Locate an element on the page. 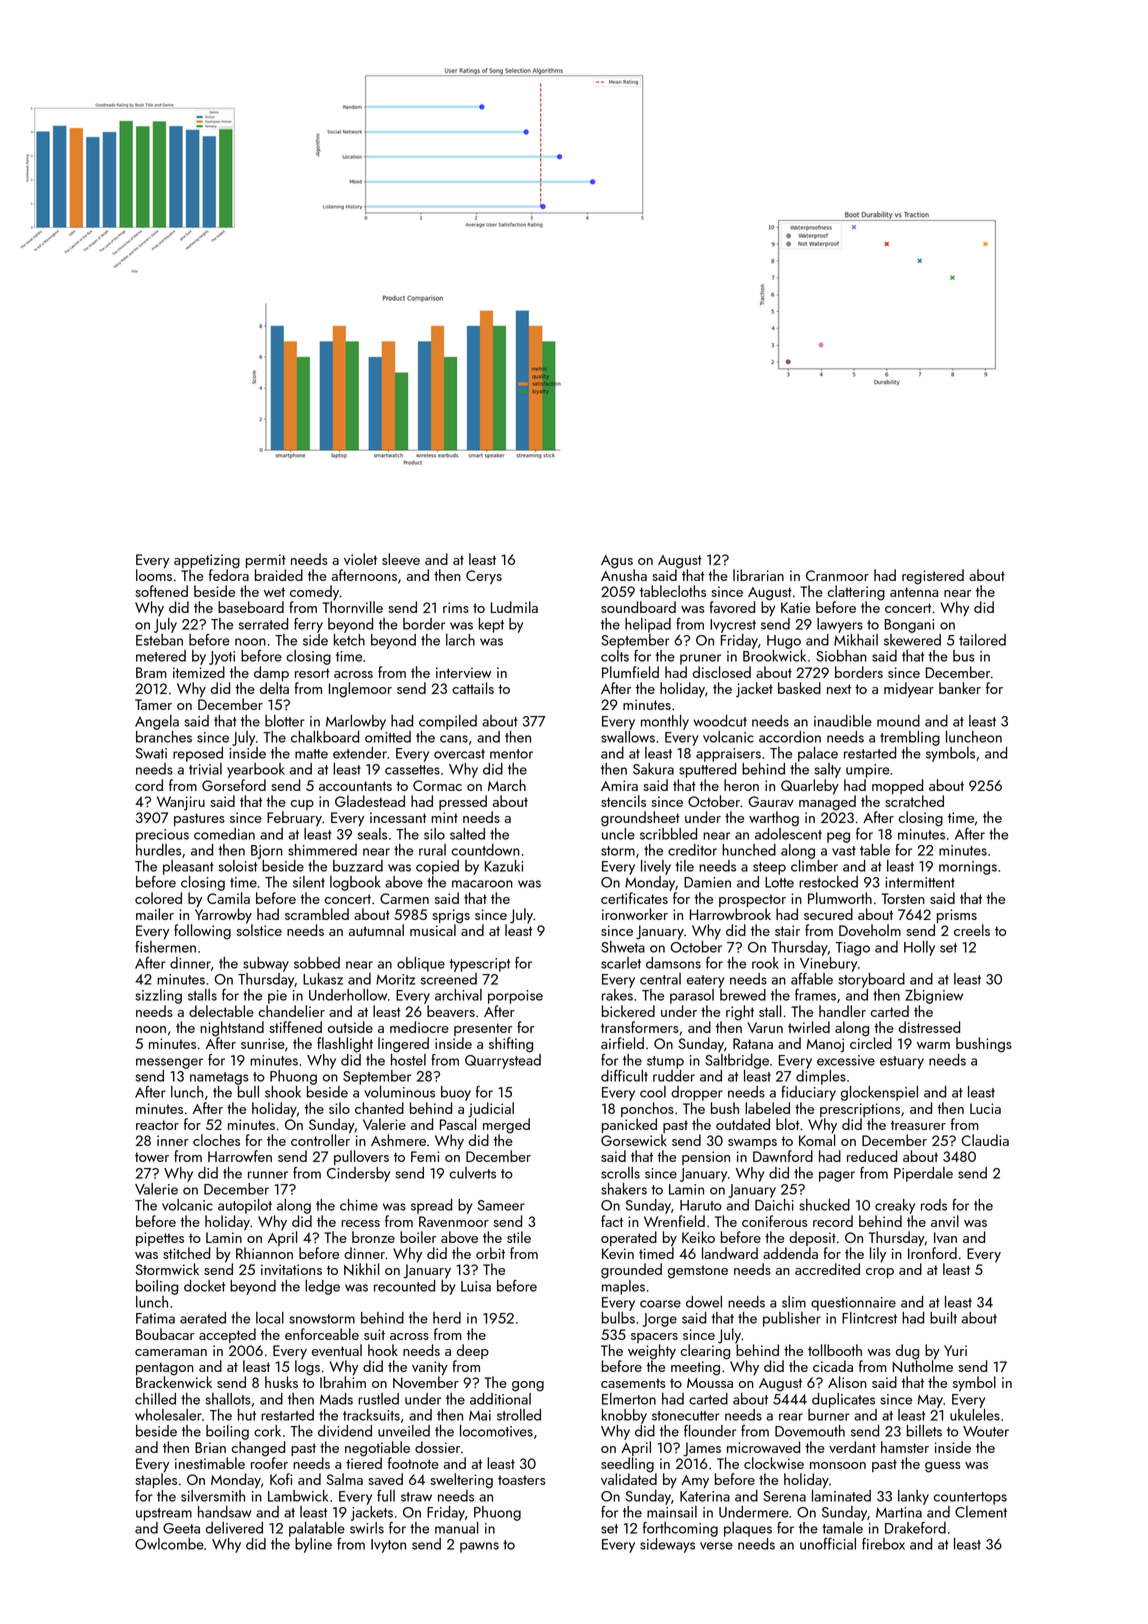 The height and width of the document is (1624, 1148). uncle is located at coordinates (618, 834).
